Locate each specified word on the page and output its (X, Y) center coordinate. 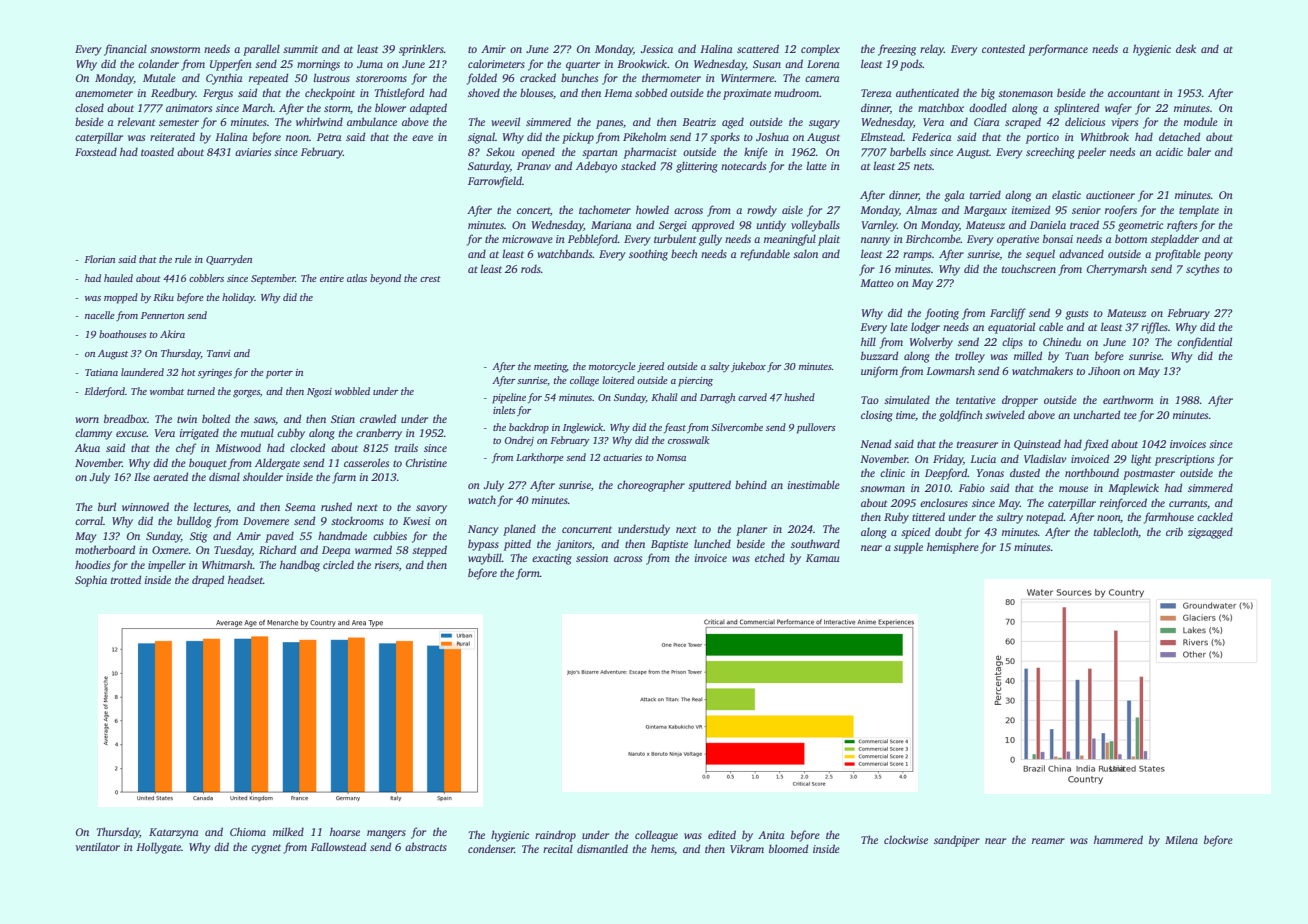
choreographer (651, 486)
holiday (238, 298)
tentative (976, 400)
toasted (157, 151)
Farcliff (1008, 314)
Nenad (875, 443)
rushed (336, 506)
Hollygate (158, 848)
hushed (799, 397)
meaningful (790, 240)
